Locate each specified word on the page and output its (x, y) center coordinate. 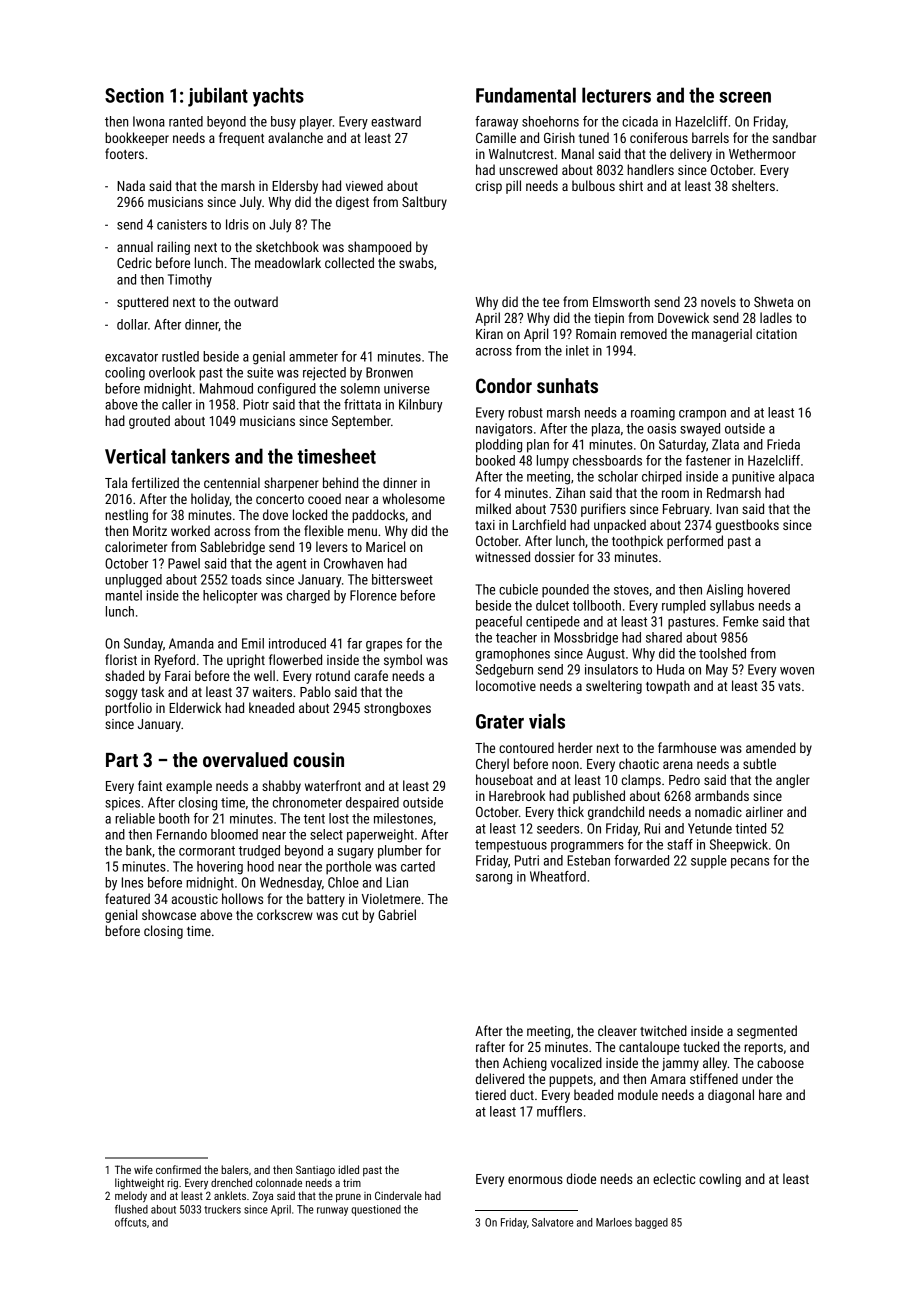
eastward (396, 121)
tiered (490, 1094)
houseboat (504, 779)
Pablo (315, 691)
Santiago (315, 1171)
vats (789, 686)
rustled (180, 356)
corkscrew (285, 914)
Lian (397, 882)
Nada (131, 185)
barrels (710, 137)
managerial (722, 335)
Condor (504, 385)
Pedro (684, 779)
